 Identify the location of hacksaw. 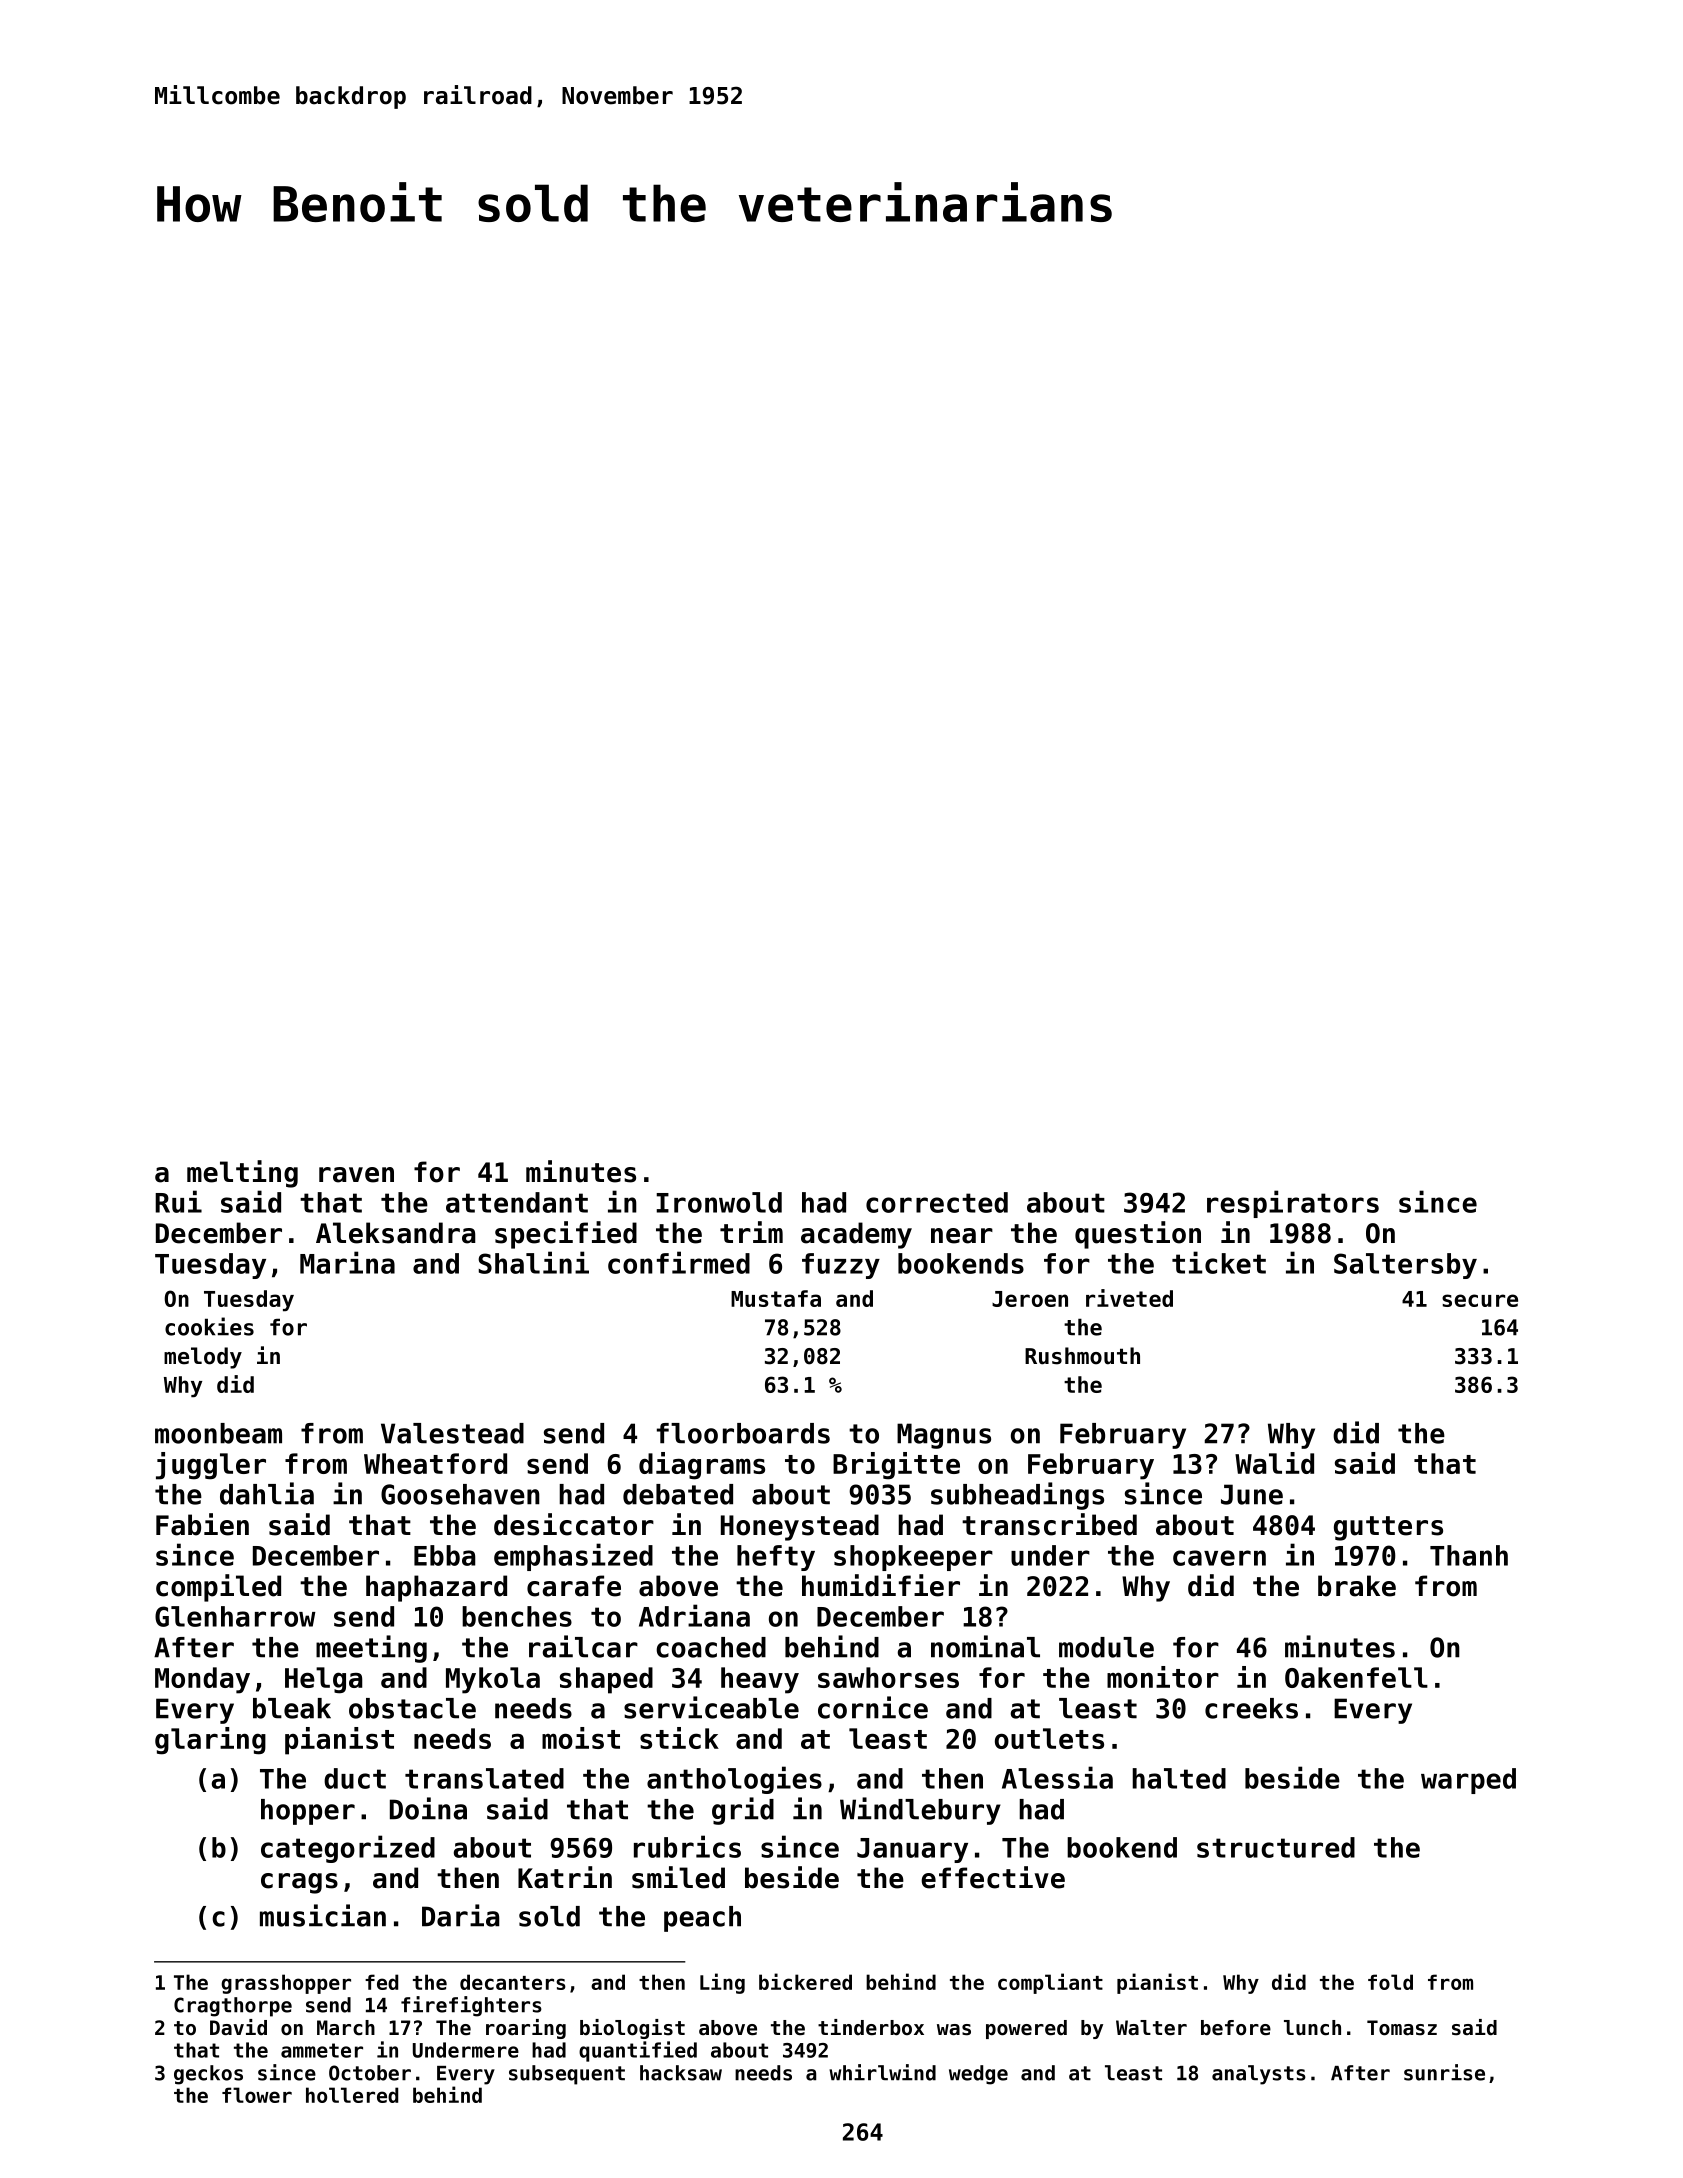
(681, 2073).
